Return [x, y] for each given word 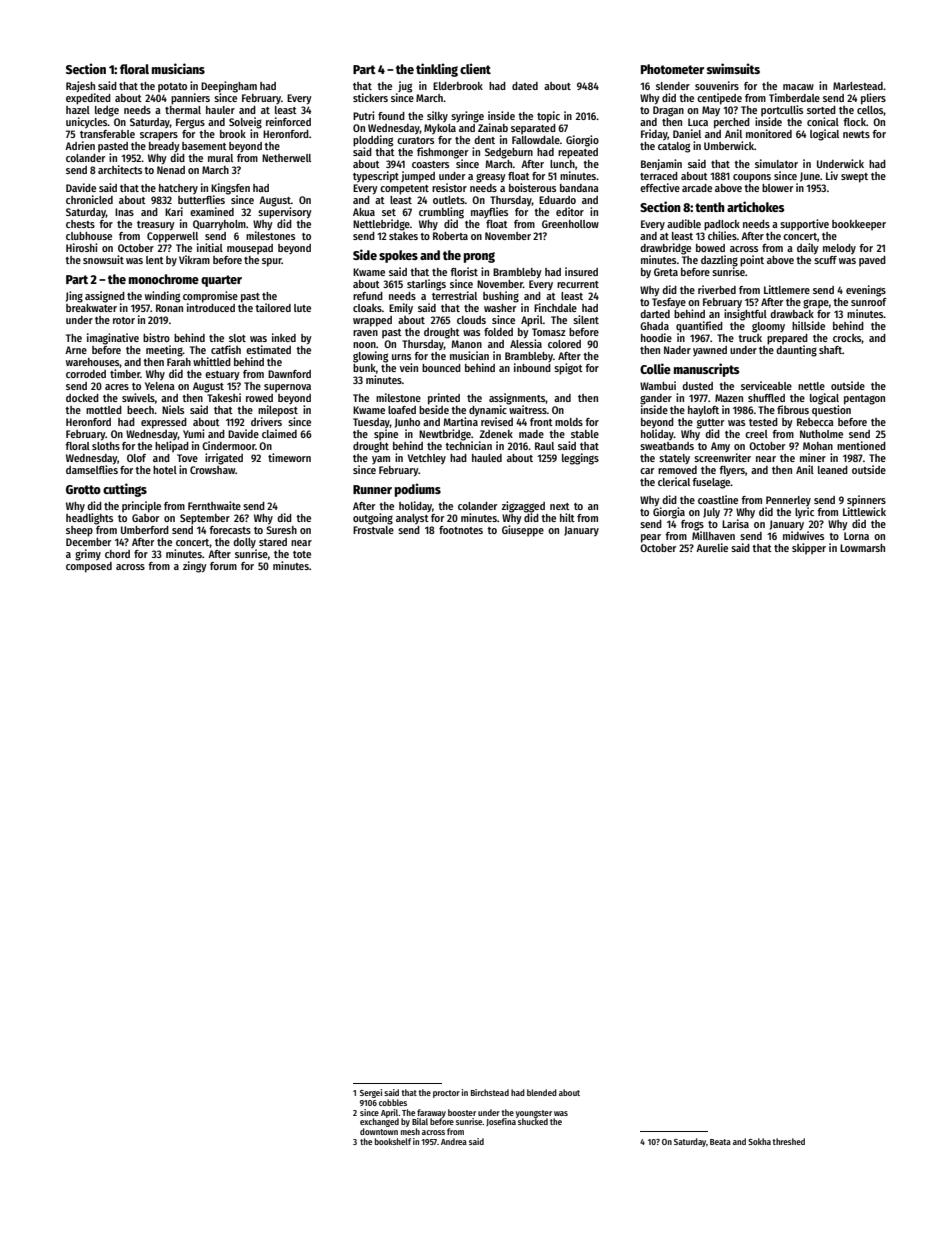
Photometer [672, 69]
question [831, 411]
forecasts [230, 530]
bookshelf [393, 1141]
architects [120, 169]
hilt [567, 517]
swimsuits [733, 68]
